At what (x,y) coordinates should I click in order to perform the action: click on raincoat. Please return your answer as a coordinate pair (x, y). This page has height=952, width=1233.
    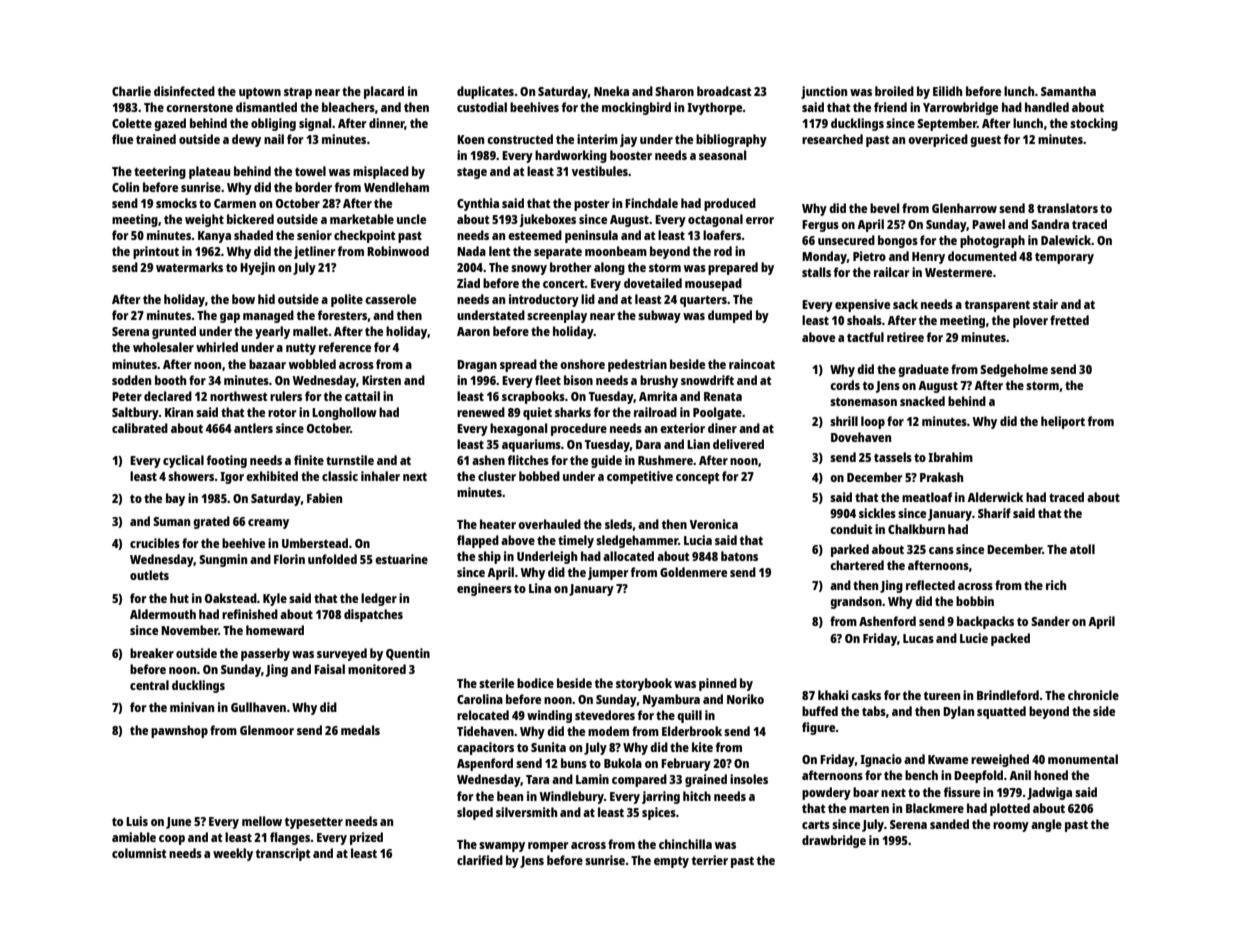
    Looking at the image, I should click on (752, 364).
